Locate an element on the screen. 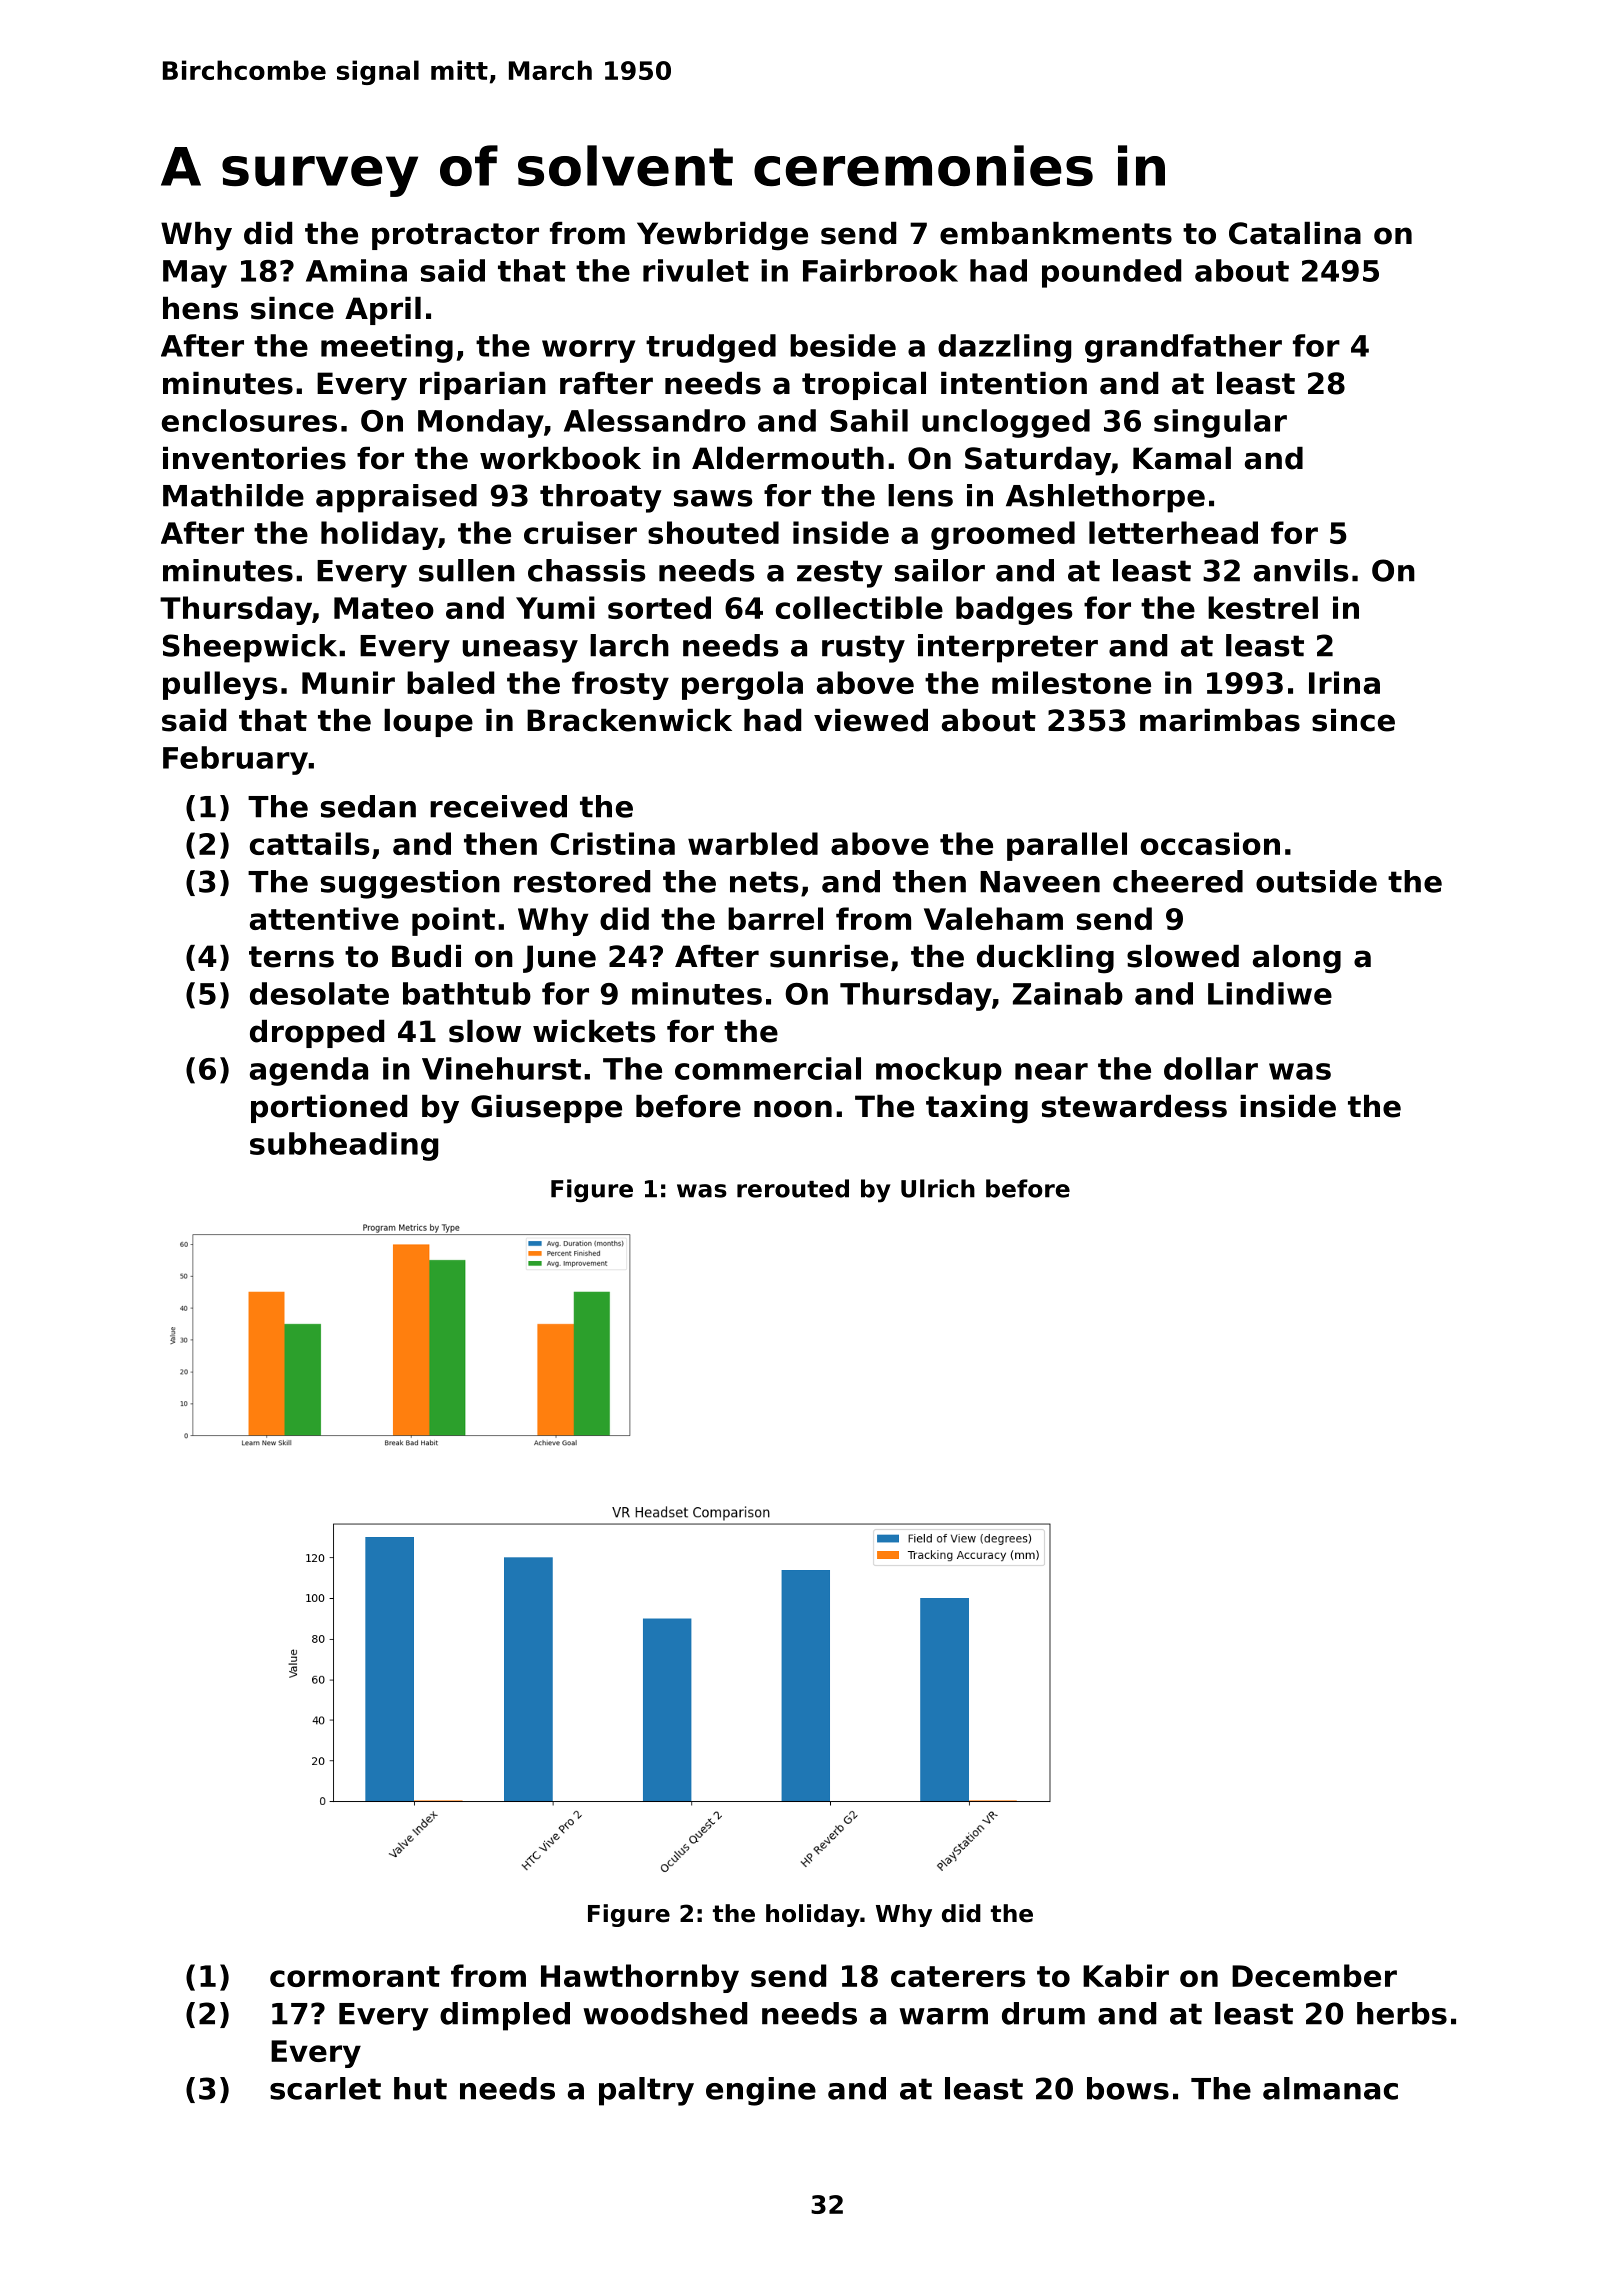 The width and height of the screenshot is (1620, 2292). Kabir is located at coordinates (1126, 1975).
